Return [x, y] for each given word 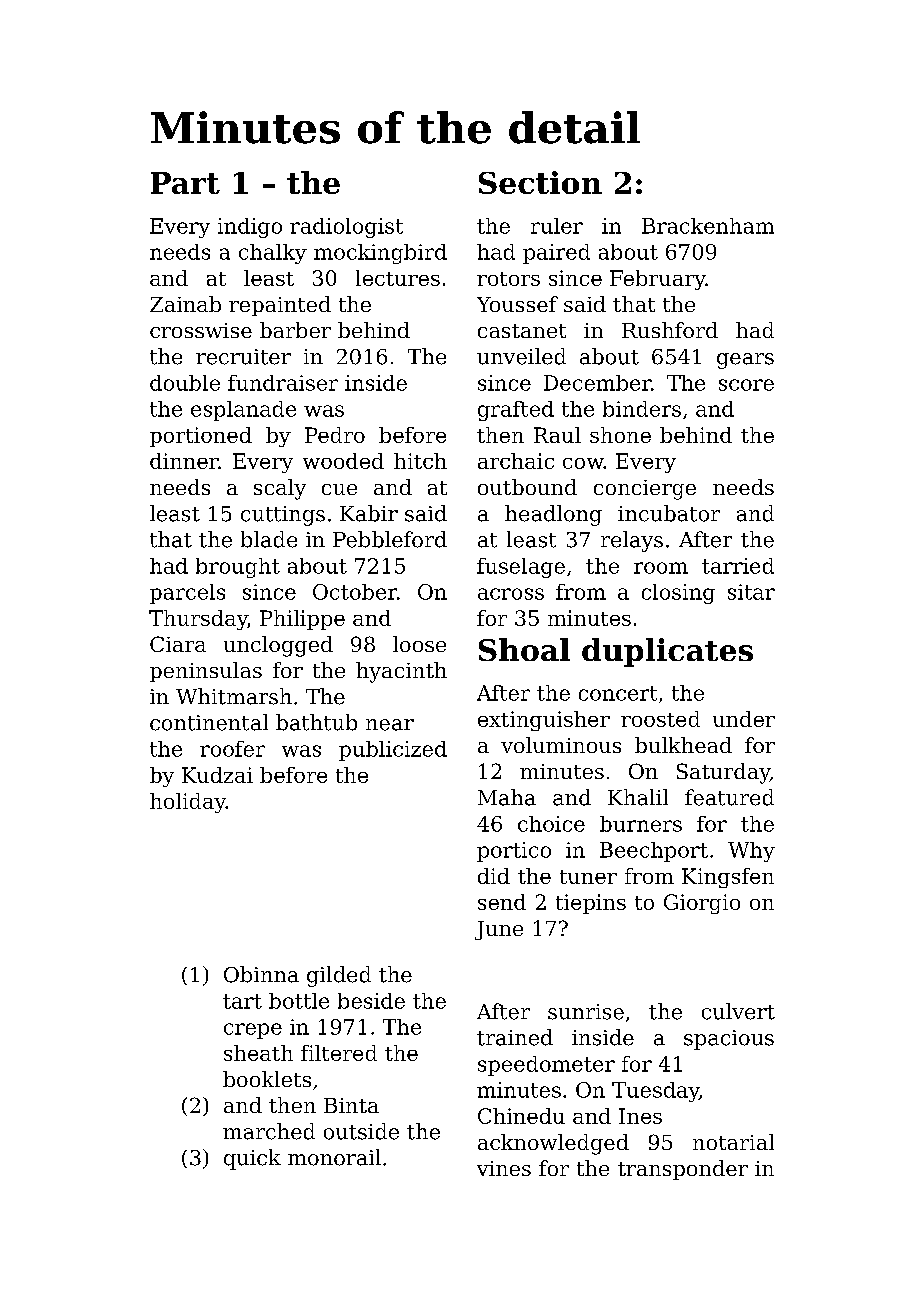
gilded [339, 976]
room [661, 568]
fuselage [521, 568]
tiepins [591, 904]
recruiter [243, 357]
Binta [351, 1105]
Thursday [198, 620]
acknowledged [553, 1144]
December [597, 383]
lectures [398, 278]
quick [252, 1159]
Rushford [670, 330]
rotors [508, 279]
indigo [250, 228]
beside [371, 1001]
